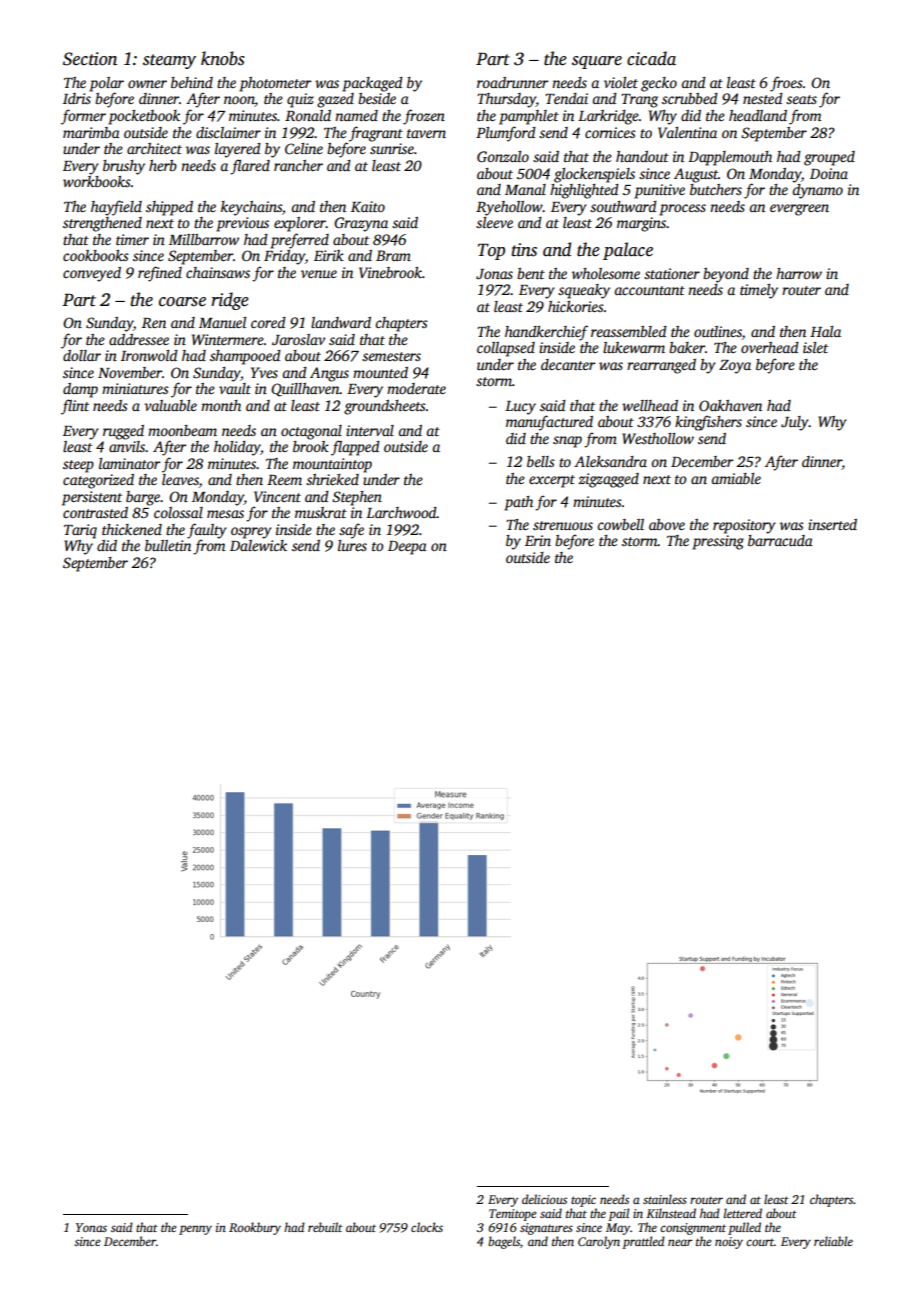 The width and height of the screenshot is (924, 1308). Describe the element at coordinates (80, 531) in the screenshot. I see `Tariq` at that location.
